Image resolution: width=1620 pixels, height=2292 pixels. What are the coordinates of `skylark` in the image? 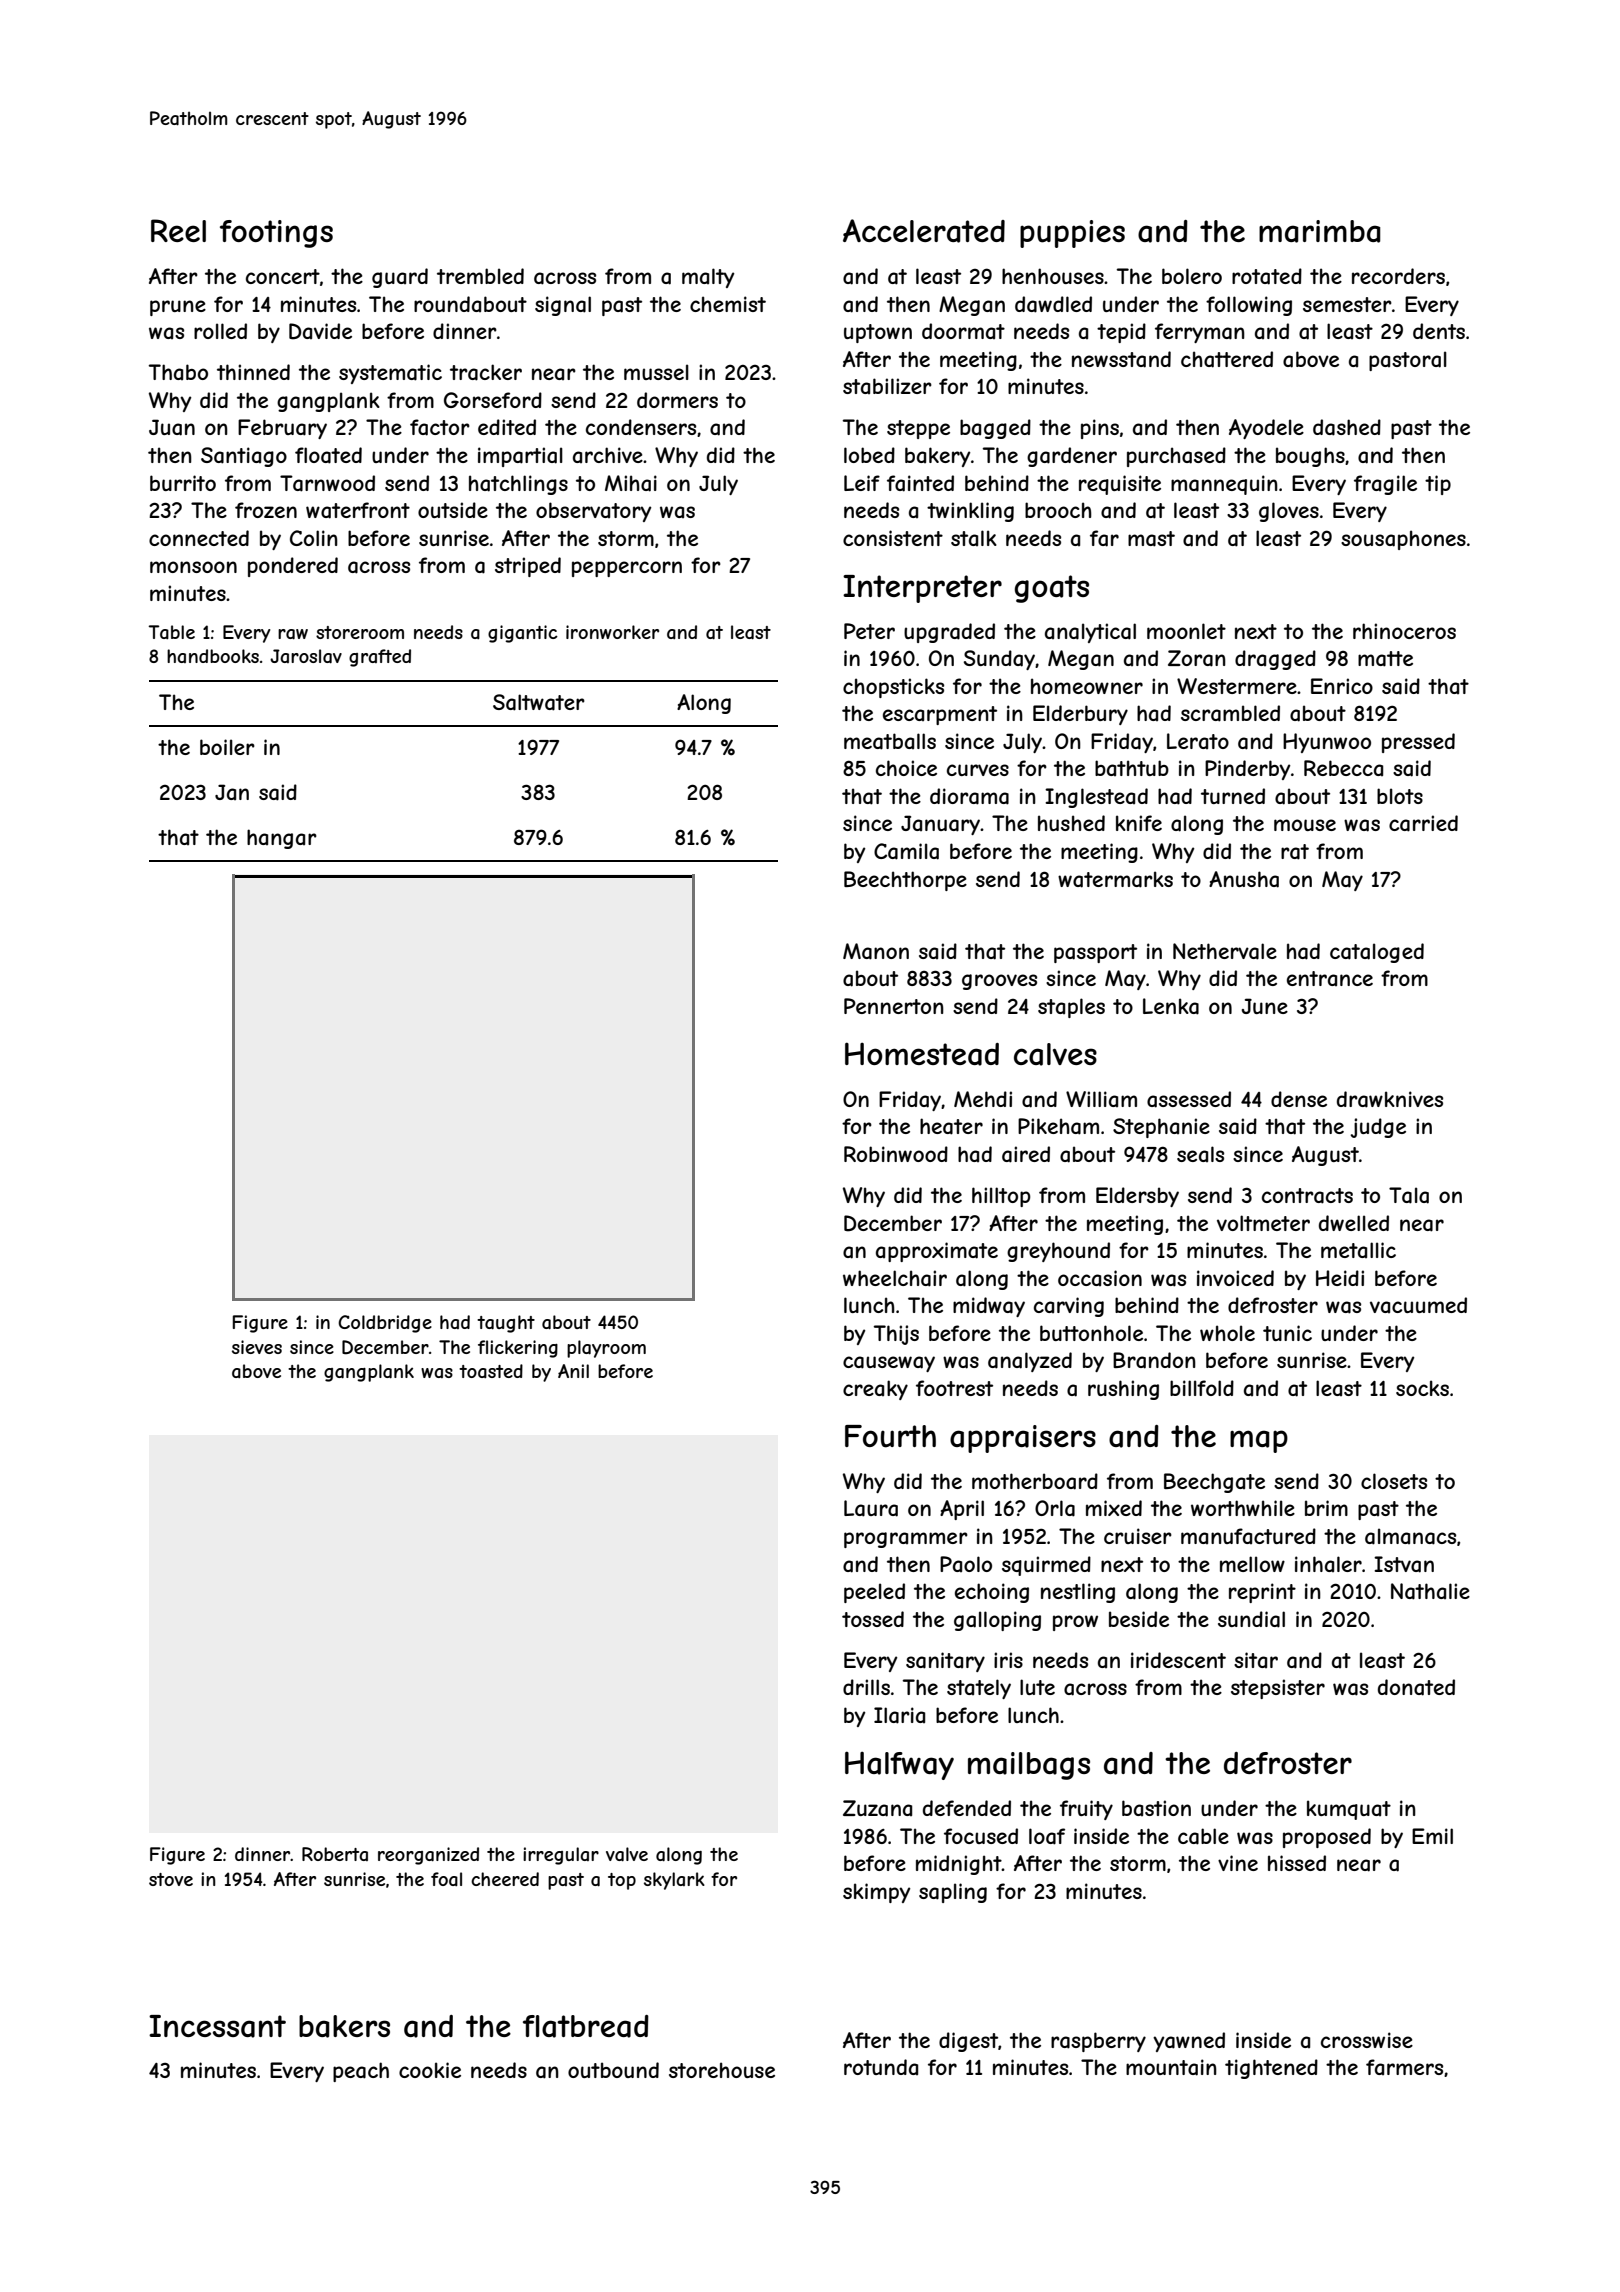 It's located at (674, 1881).
